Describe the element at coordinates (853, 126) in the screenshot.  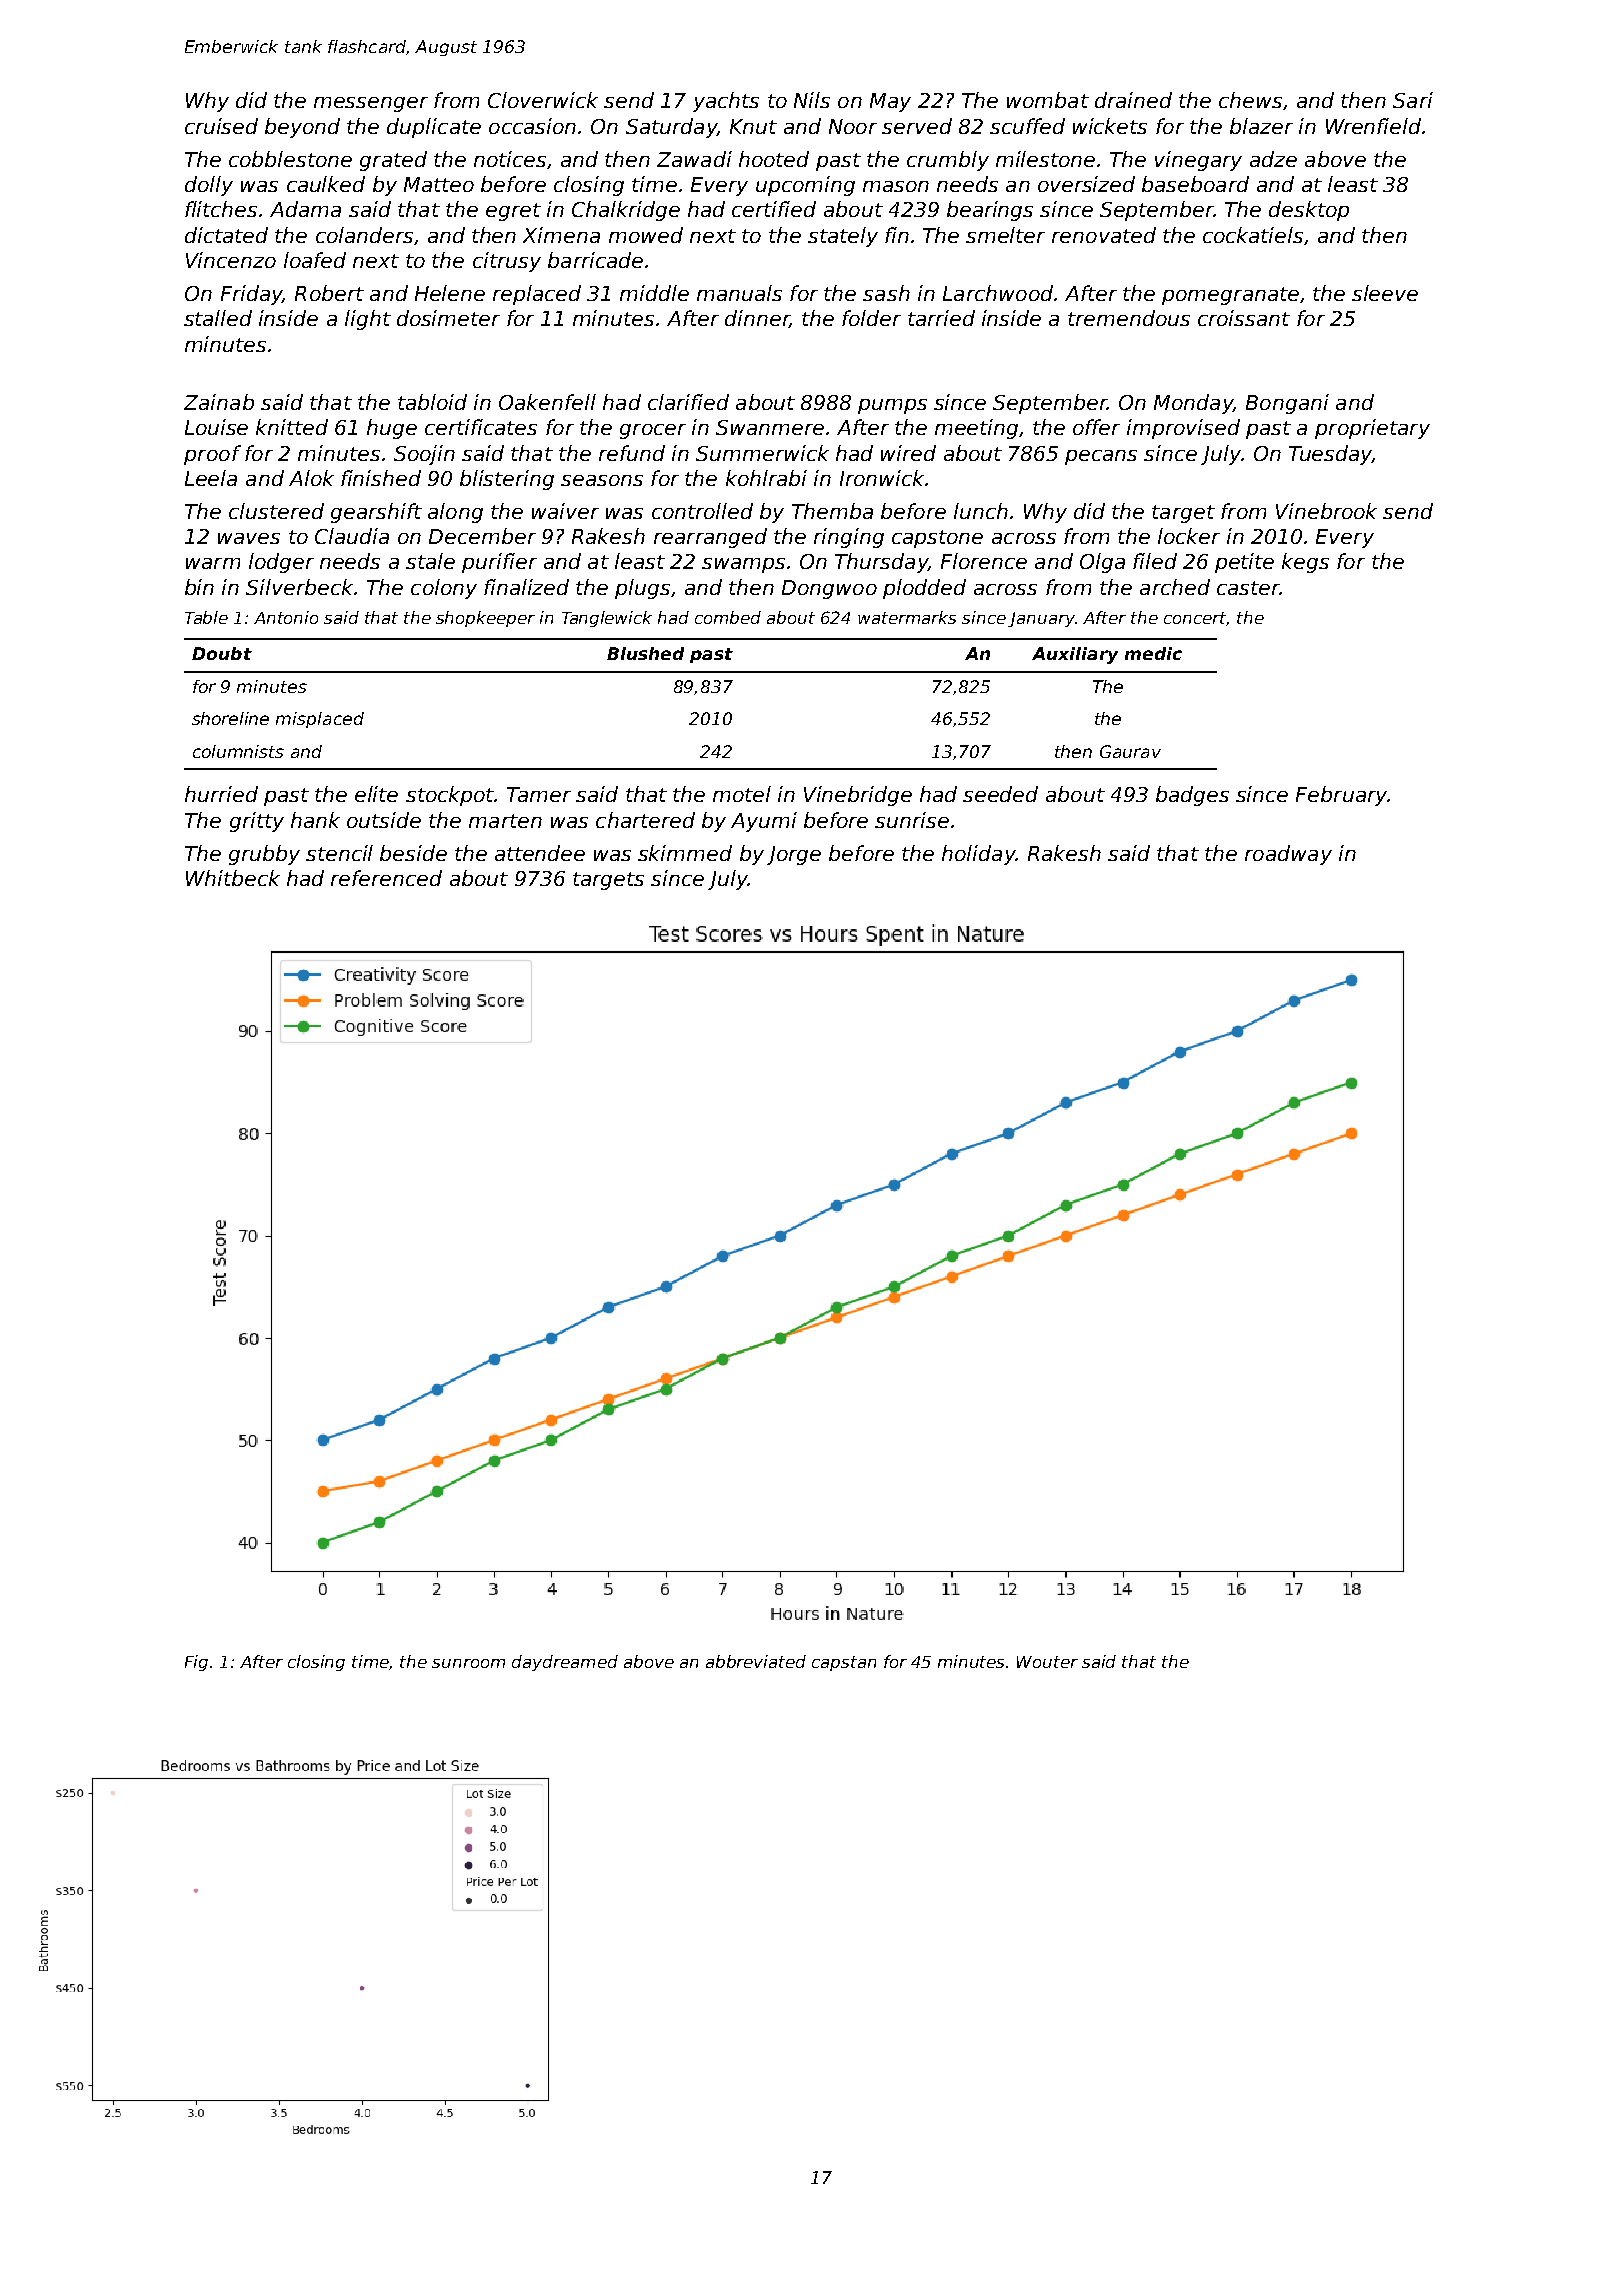
I see `Noor` at that location.
